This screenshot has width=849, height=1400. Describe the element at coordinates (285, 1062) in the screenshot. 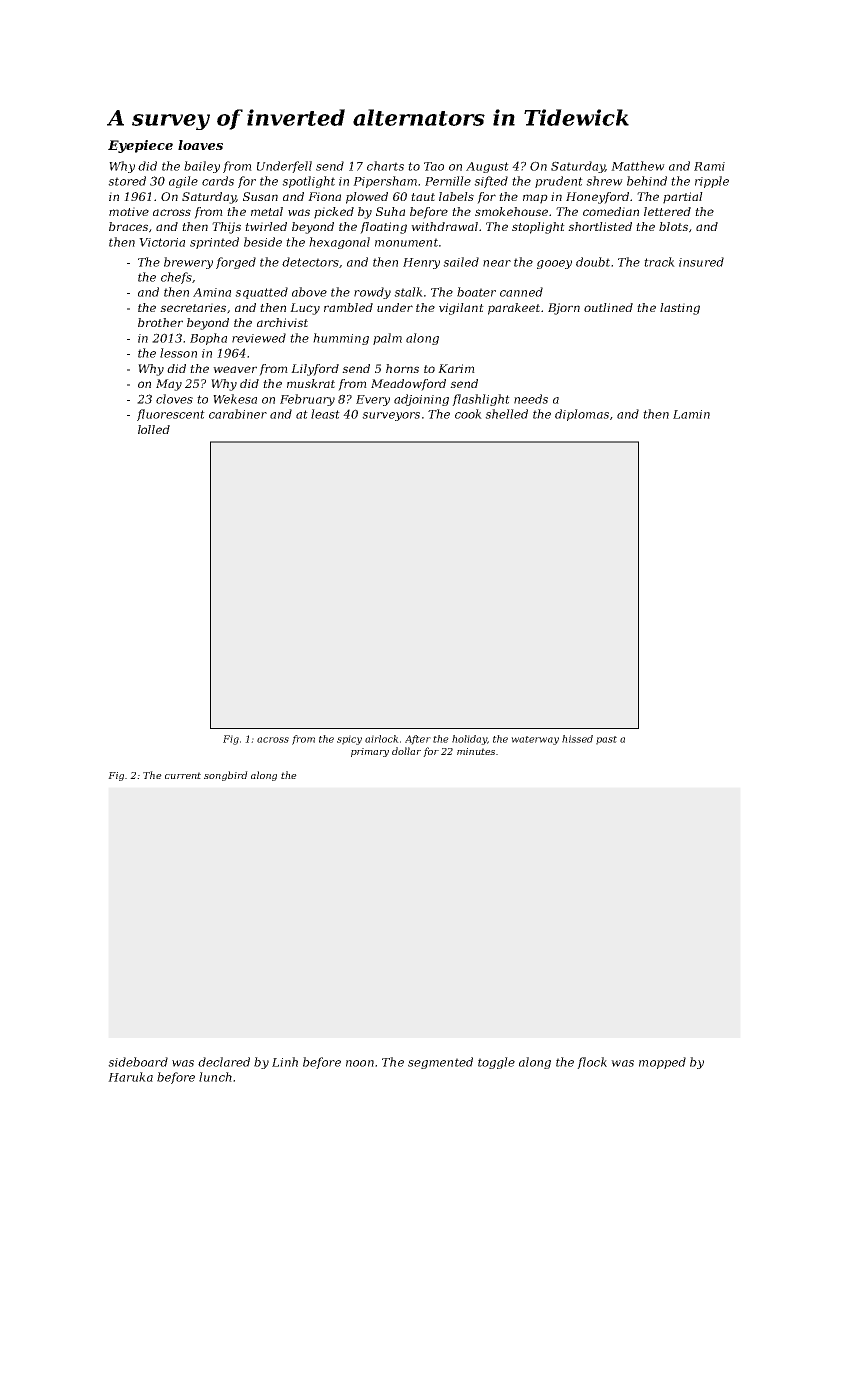

I see `Linh` at that location.
